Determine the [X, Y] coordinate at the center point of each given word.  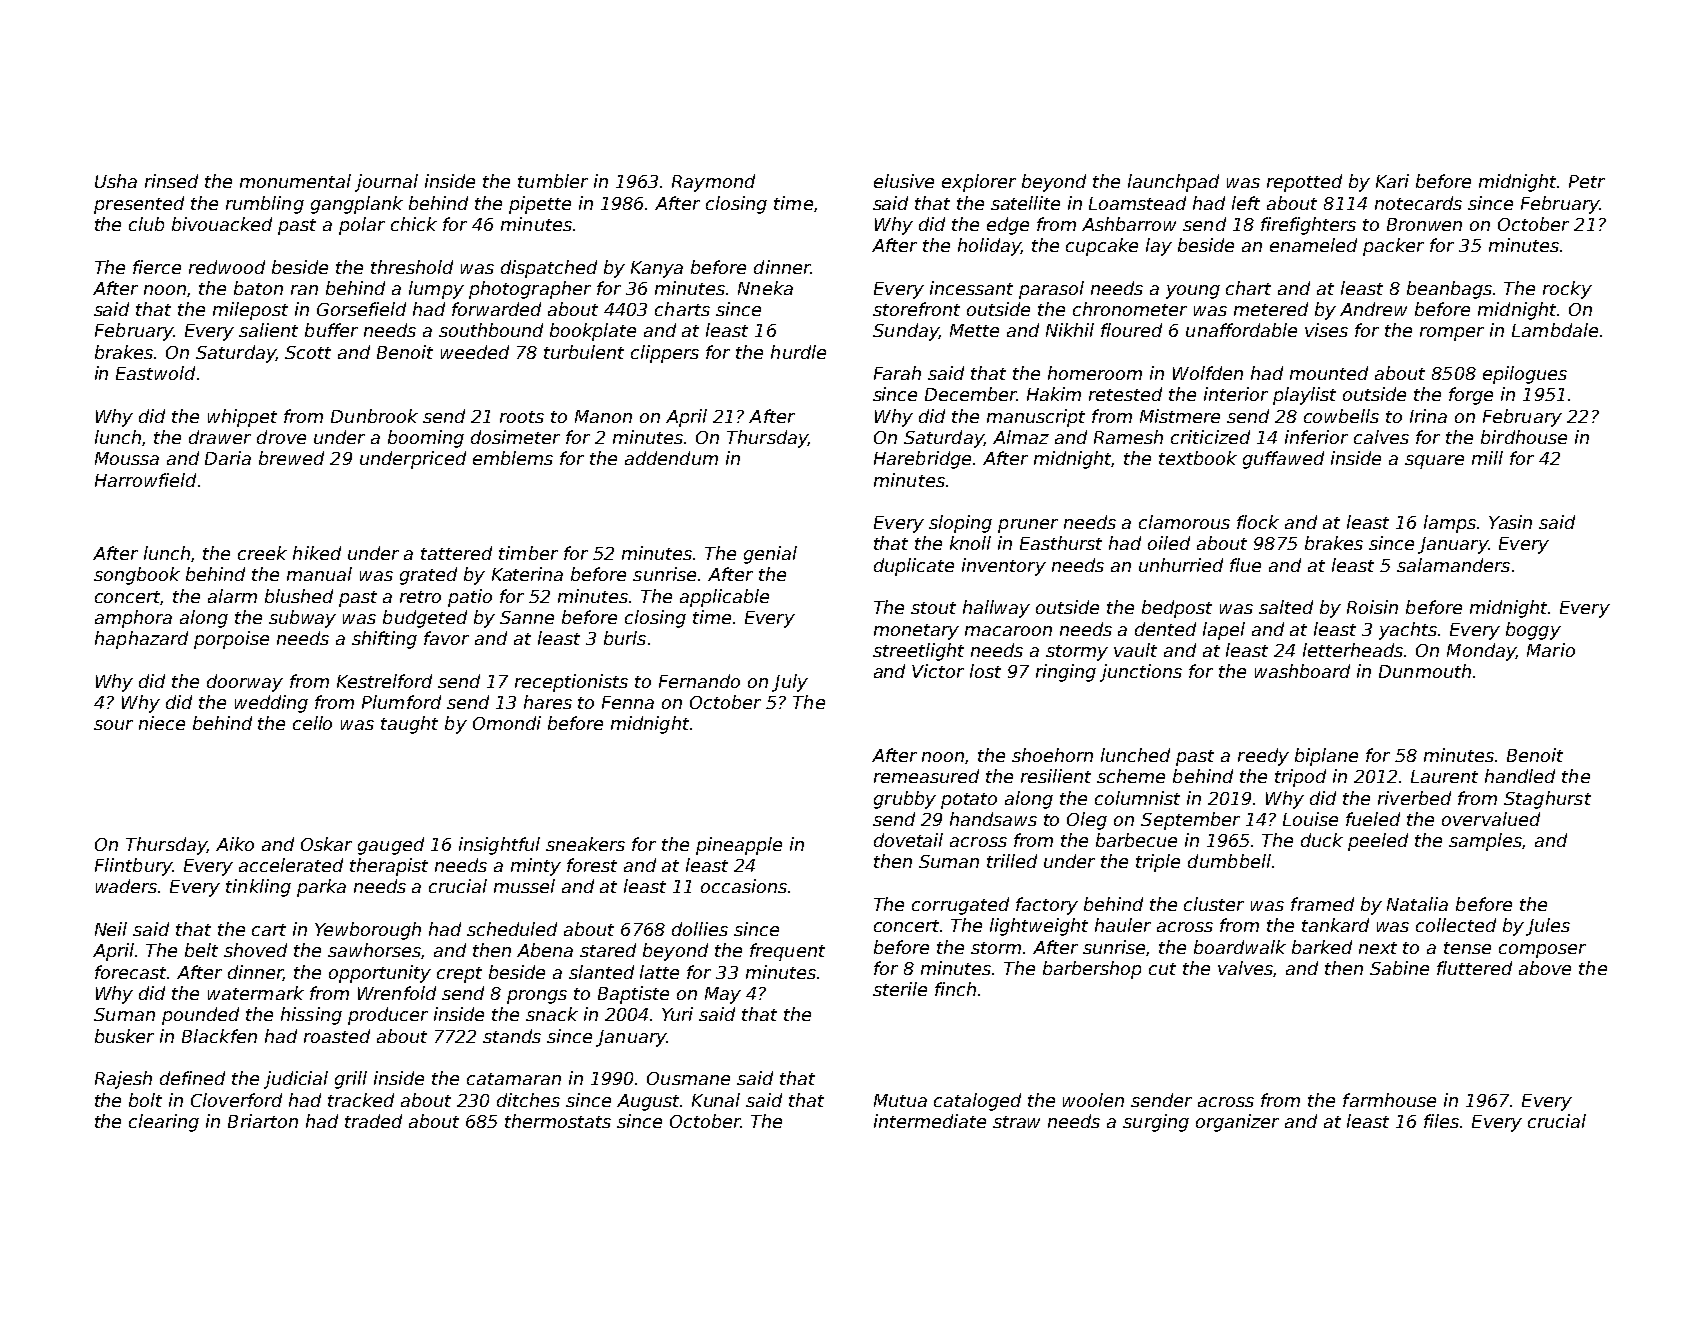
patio [470, 598]
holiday [989, 247]
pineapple [739, 846]
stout [933, 608]
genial [770, 555]
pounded [200, 1016]
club [146, 224]
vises [1326, 330]
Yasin [1510, 522]
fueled [1373, 819]
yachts [1408, 631]
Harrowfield [145, 480]
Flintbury [134, 867]
